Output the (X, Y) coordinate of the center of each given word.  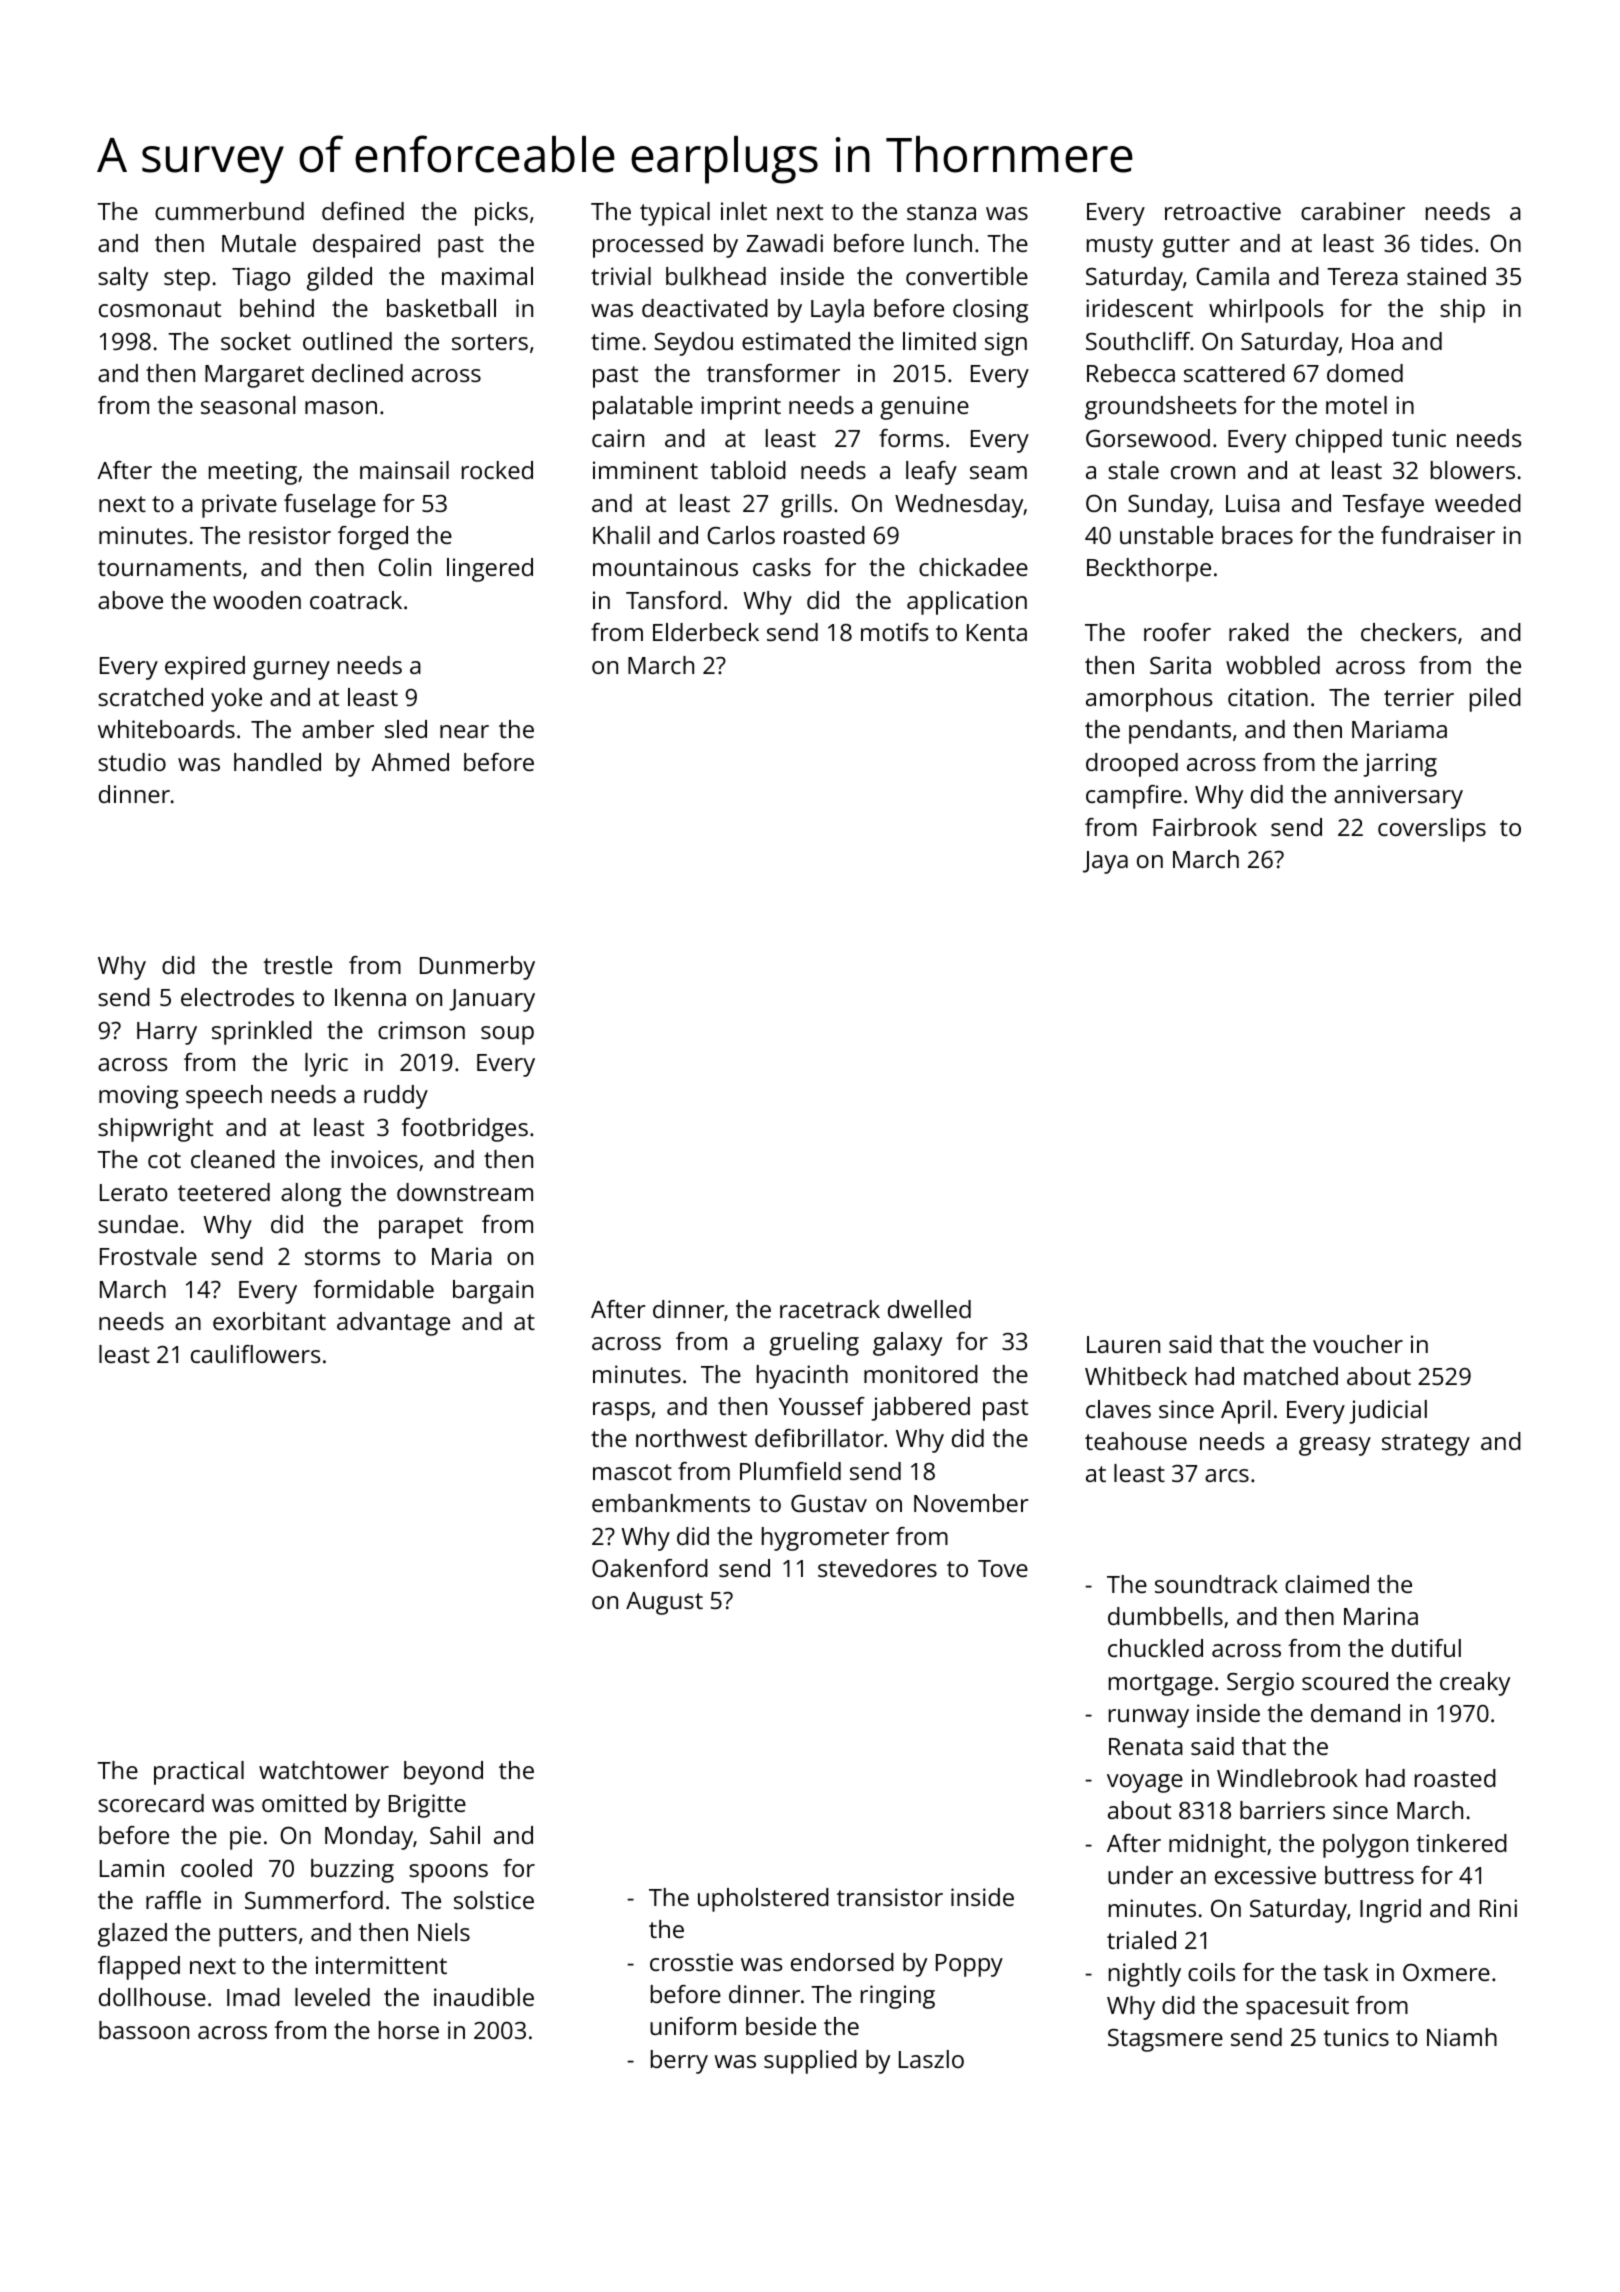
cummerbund (229, 211)
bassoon (144, 2030)
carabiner (1353, 211)
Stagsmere (1165, 2040)
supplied (810, 2062)
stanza (941, 212)
